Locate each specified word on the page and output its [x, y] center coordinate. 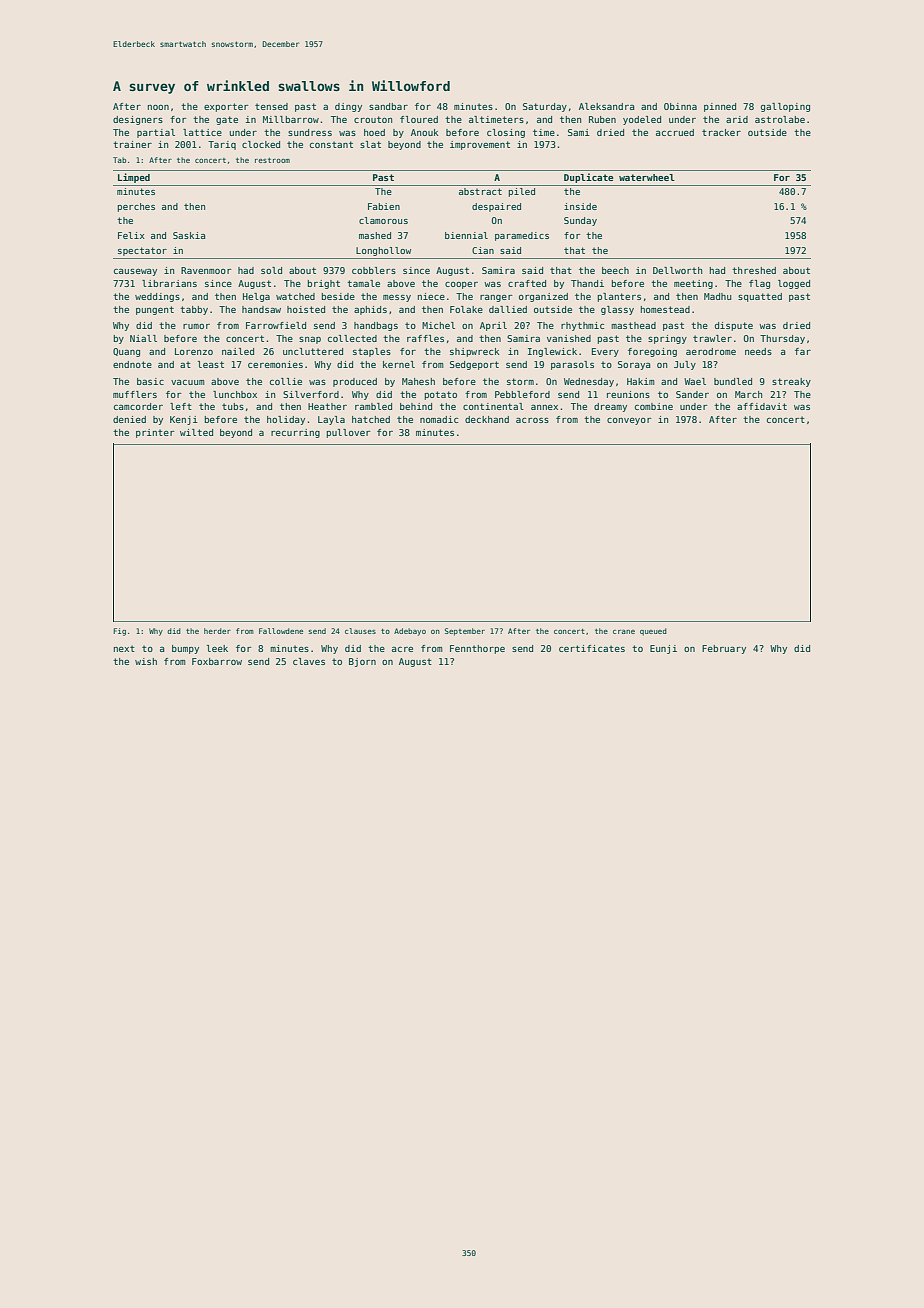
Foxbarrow [217, 661]
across [532, 420]
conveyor [629, 421]
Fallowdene [281, 631]
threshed [754, 270]
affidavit [762, 406]
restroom [272, 160]
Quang [126, 352]
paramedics [522, 236]
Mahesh [418, 381]
